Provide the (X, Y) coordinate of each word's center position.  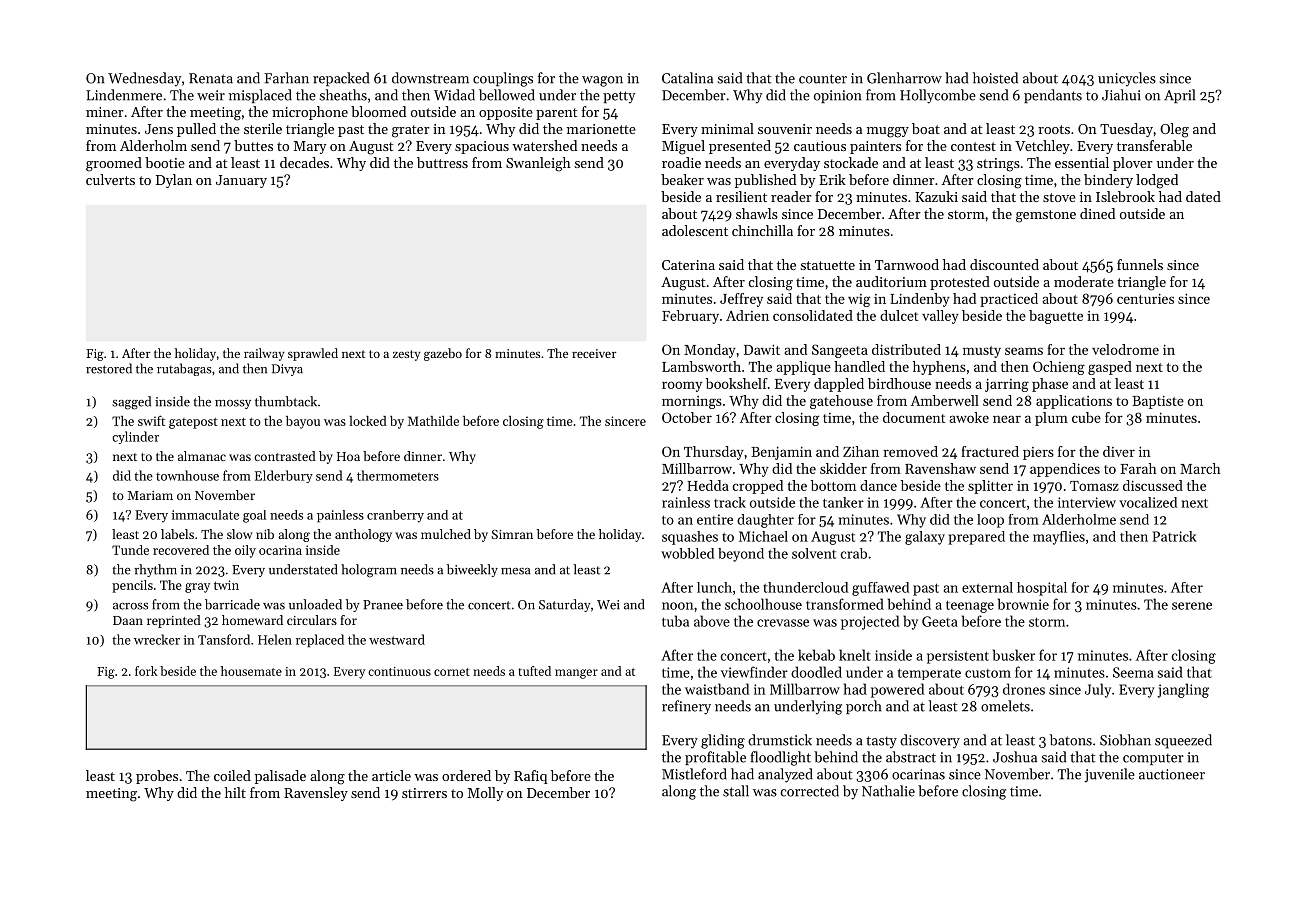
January (241, 181)
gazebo (443, 354)
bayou (303, 422)
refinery (686, 707)
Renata (211, 78)
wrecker (157, 639)
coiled (232, 775)
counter (823, 79)
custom (988, 673)
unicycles (1127, 79)
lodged (1157, 181)
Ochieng (1059, 368)
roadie (681, 162)
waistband (717, 689)
